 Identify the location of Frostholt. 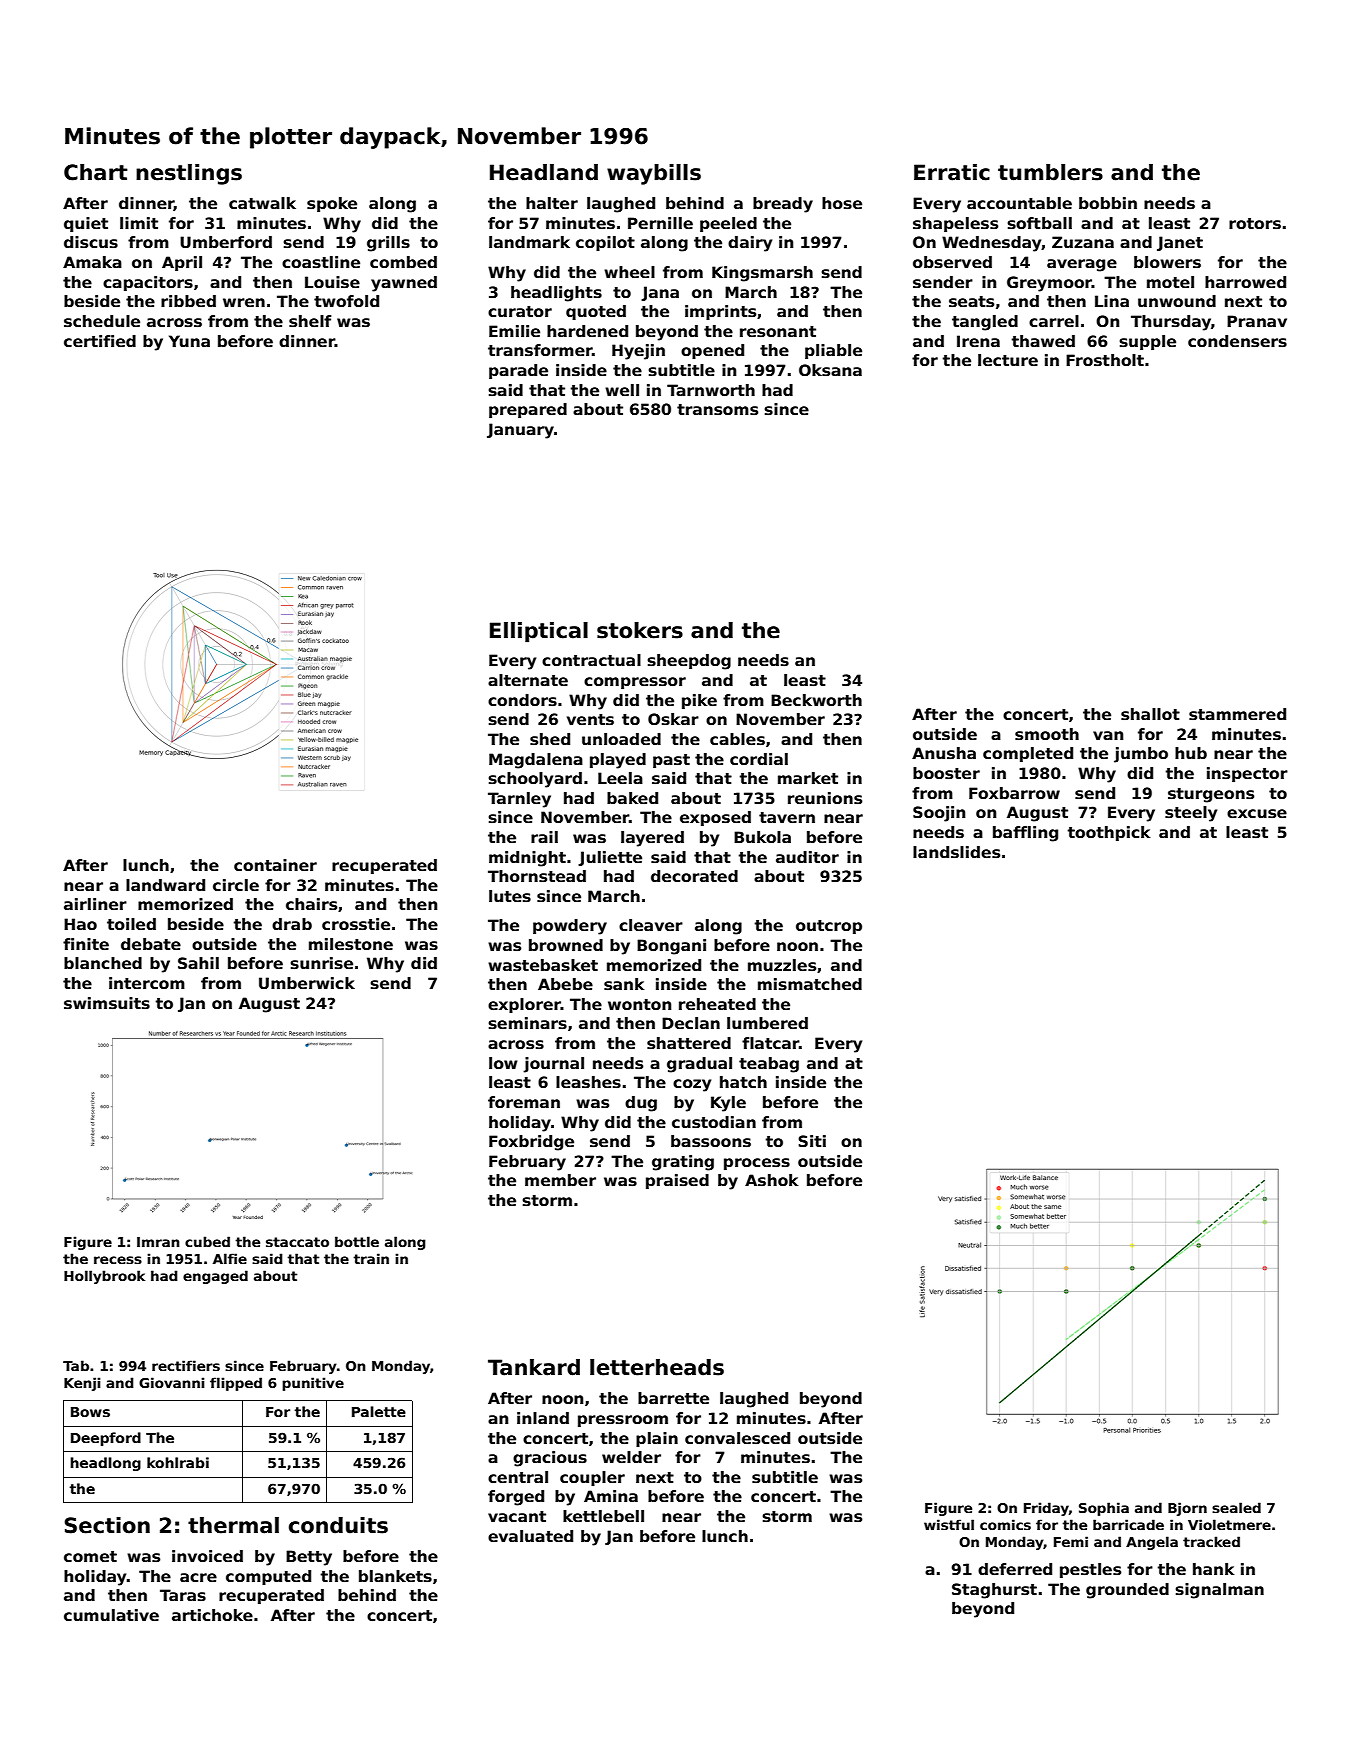
(1105, 360).
